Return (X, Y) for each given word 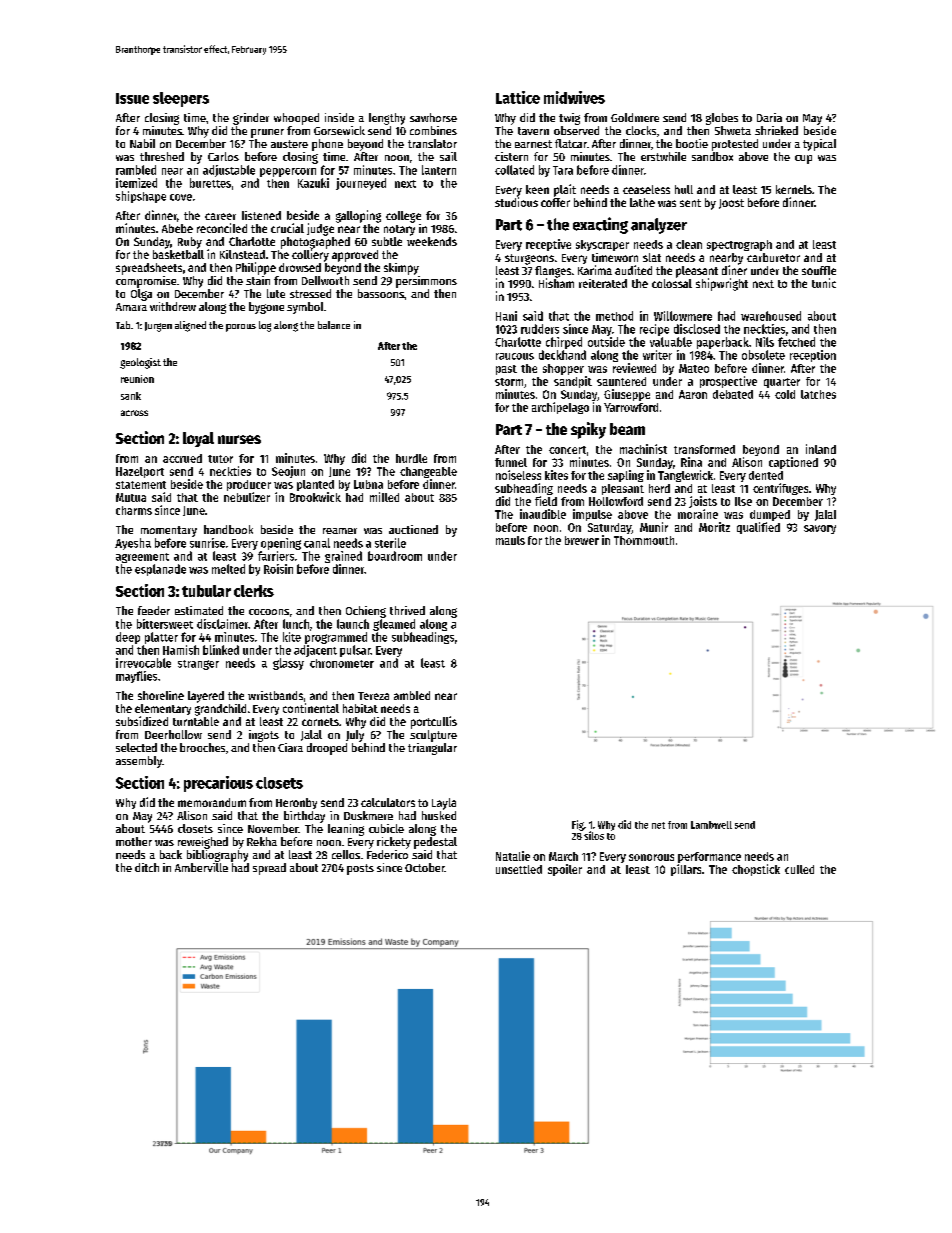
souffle (819, 270)
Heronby (296, 803)
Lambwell (711, 825)
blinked (221, 650)
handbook (228, 529)
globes (722, 119)
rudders (540, 329)
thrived (407, 610)
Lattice (518, 97)
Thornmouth (644, 540)
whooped (296, 119)
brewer (582, 540)
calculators (388, 802)
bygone (266, 308)
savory (820, 529)
